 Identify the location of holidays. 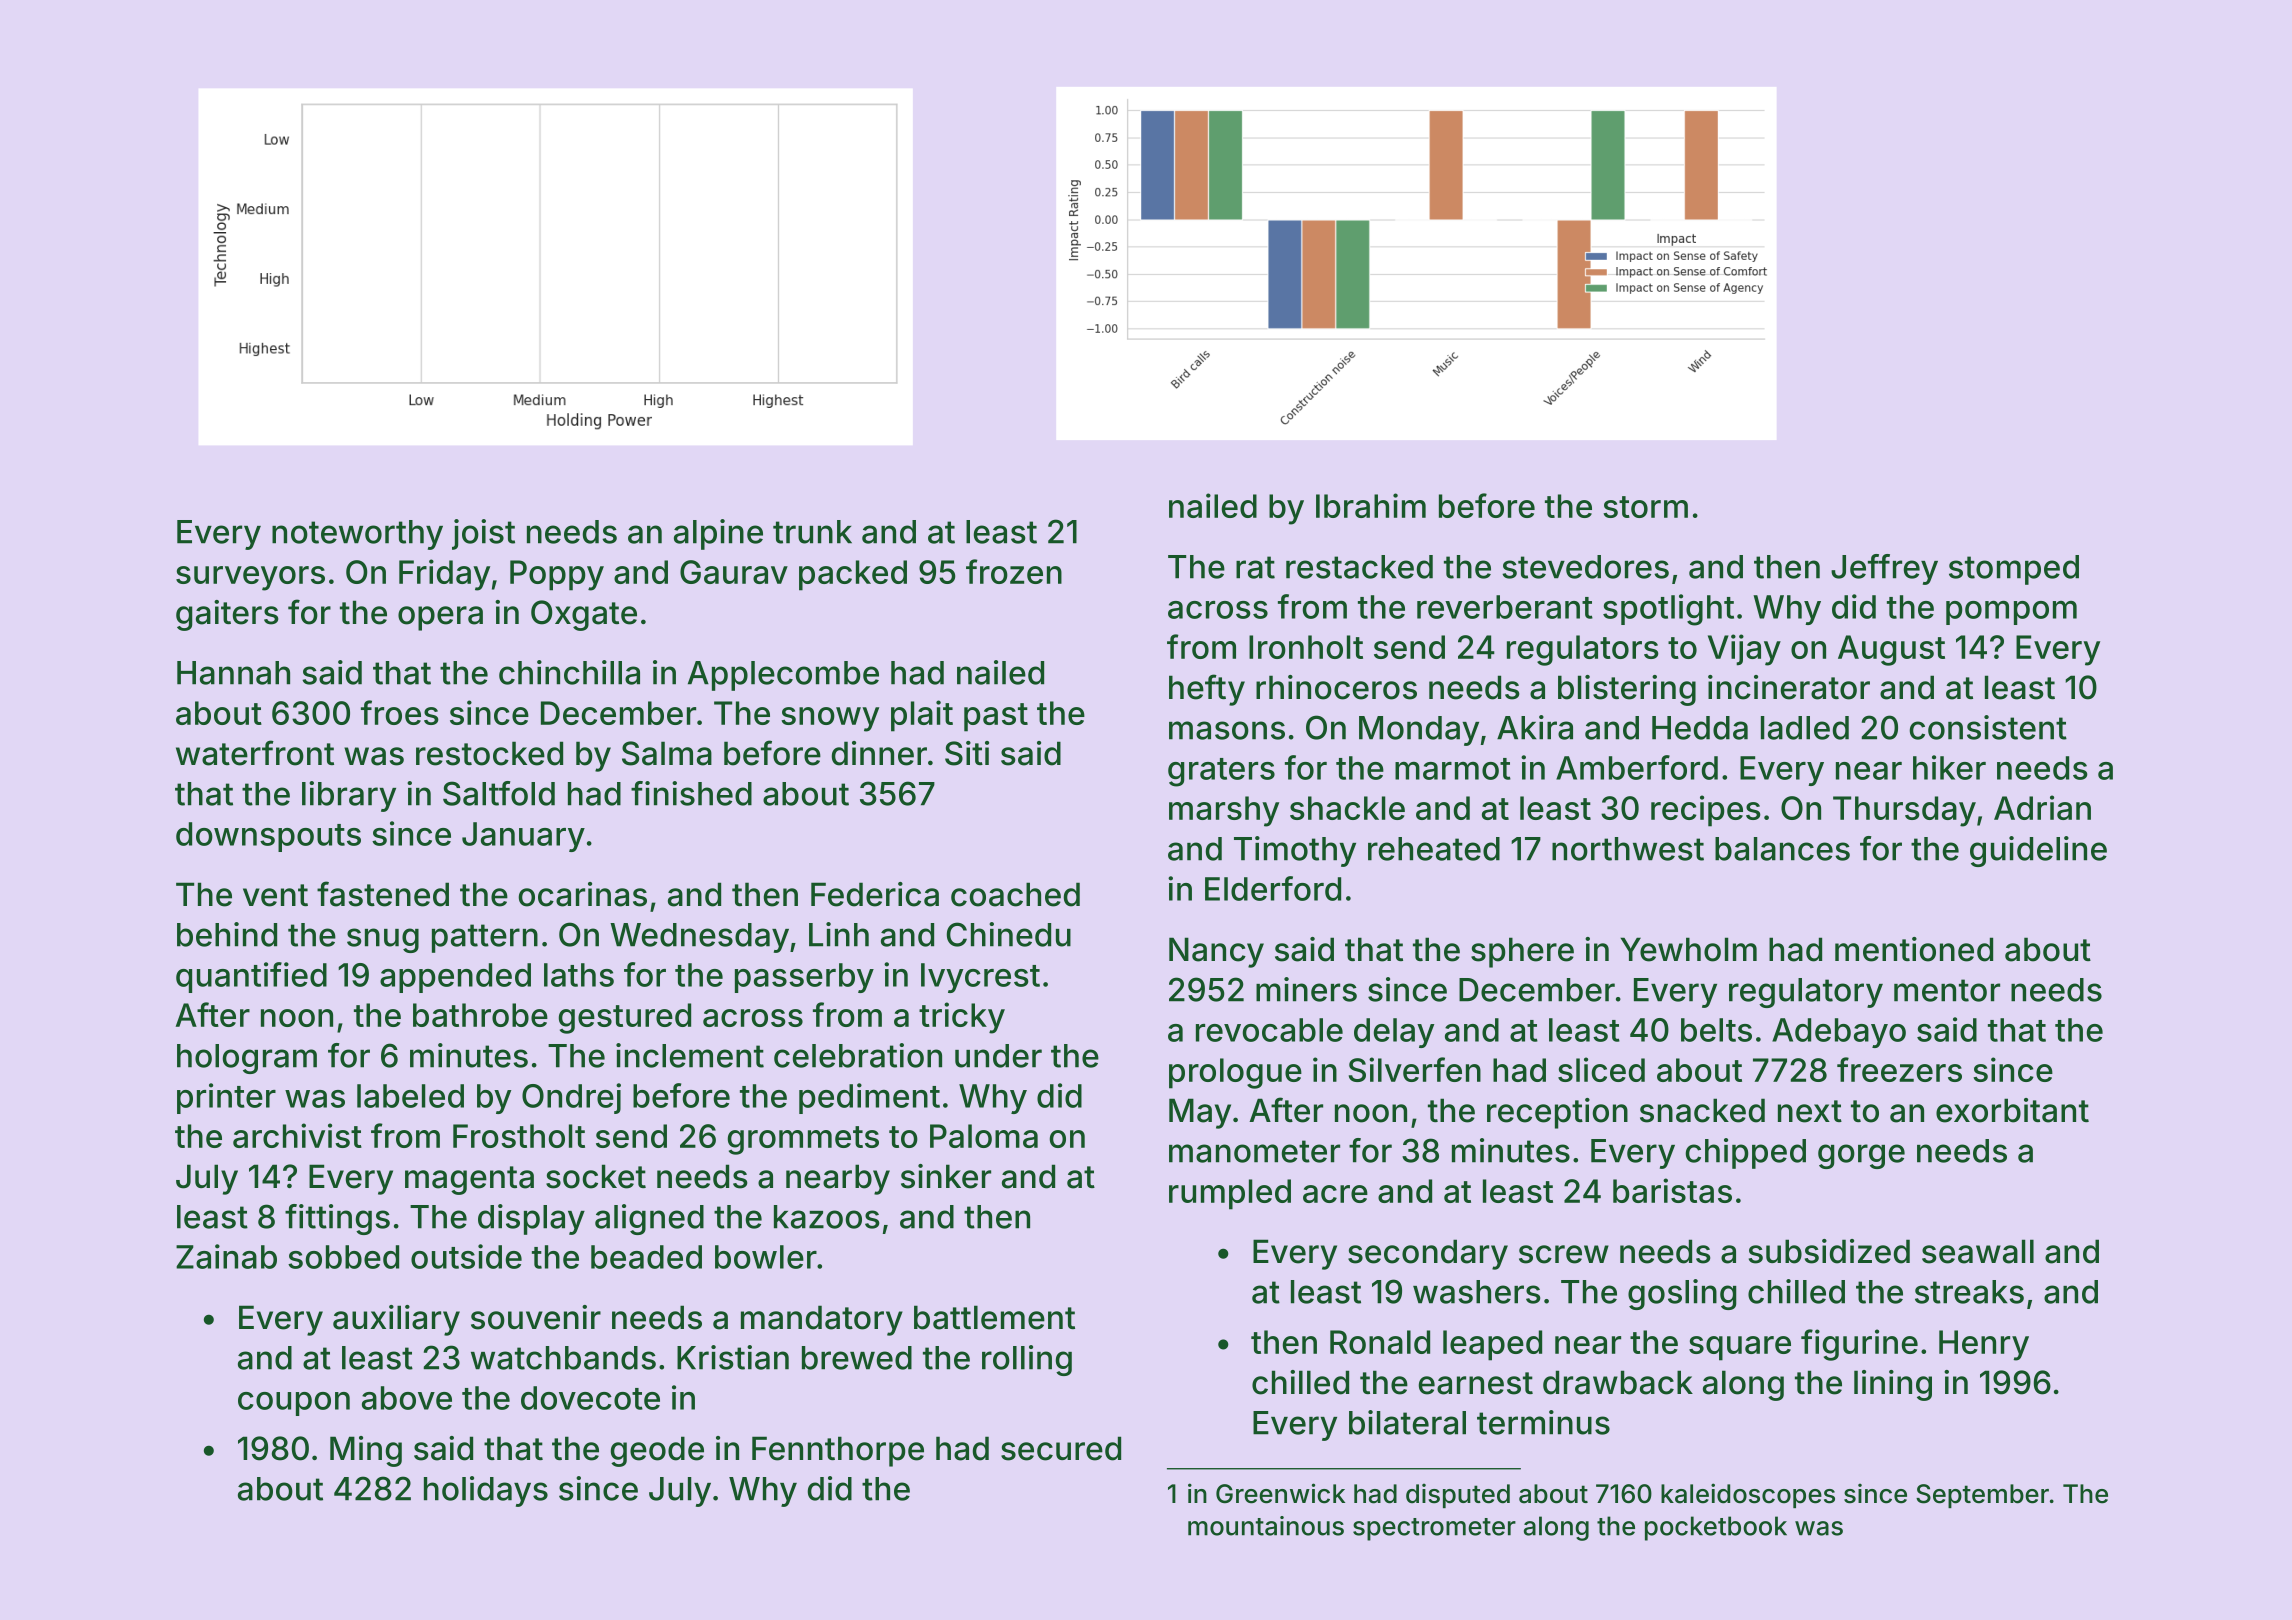
(486, 1491).
